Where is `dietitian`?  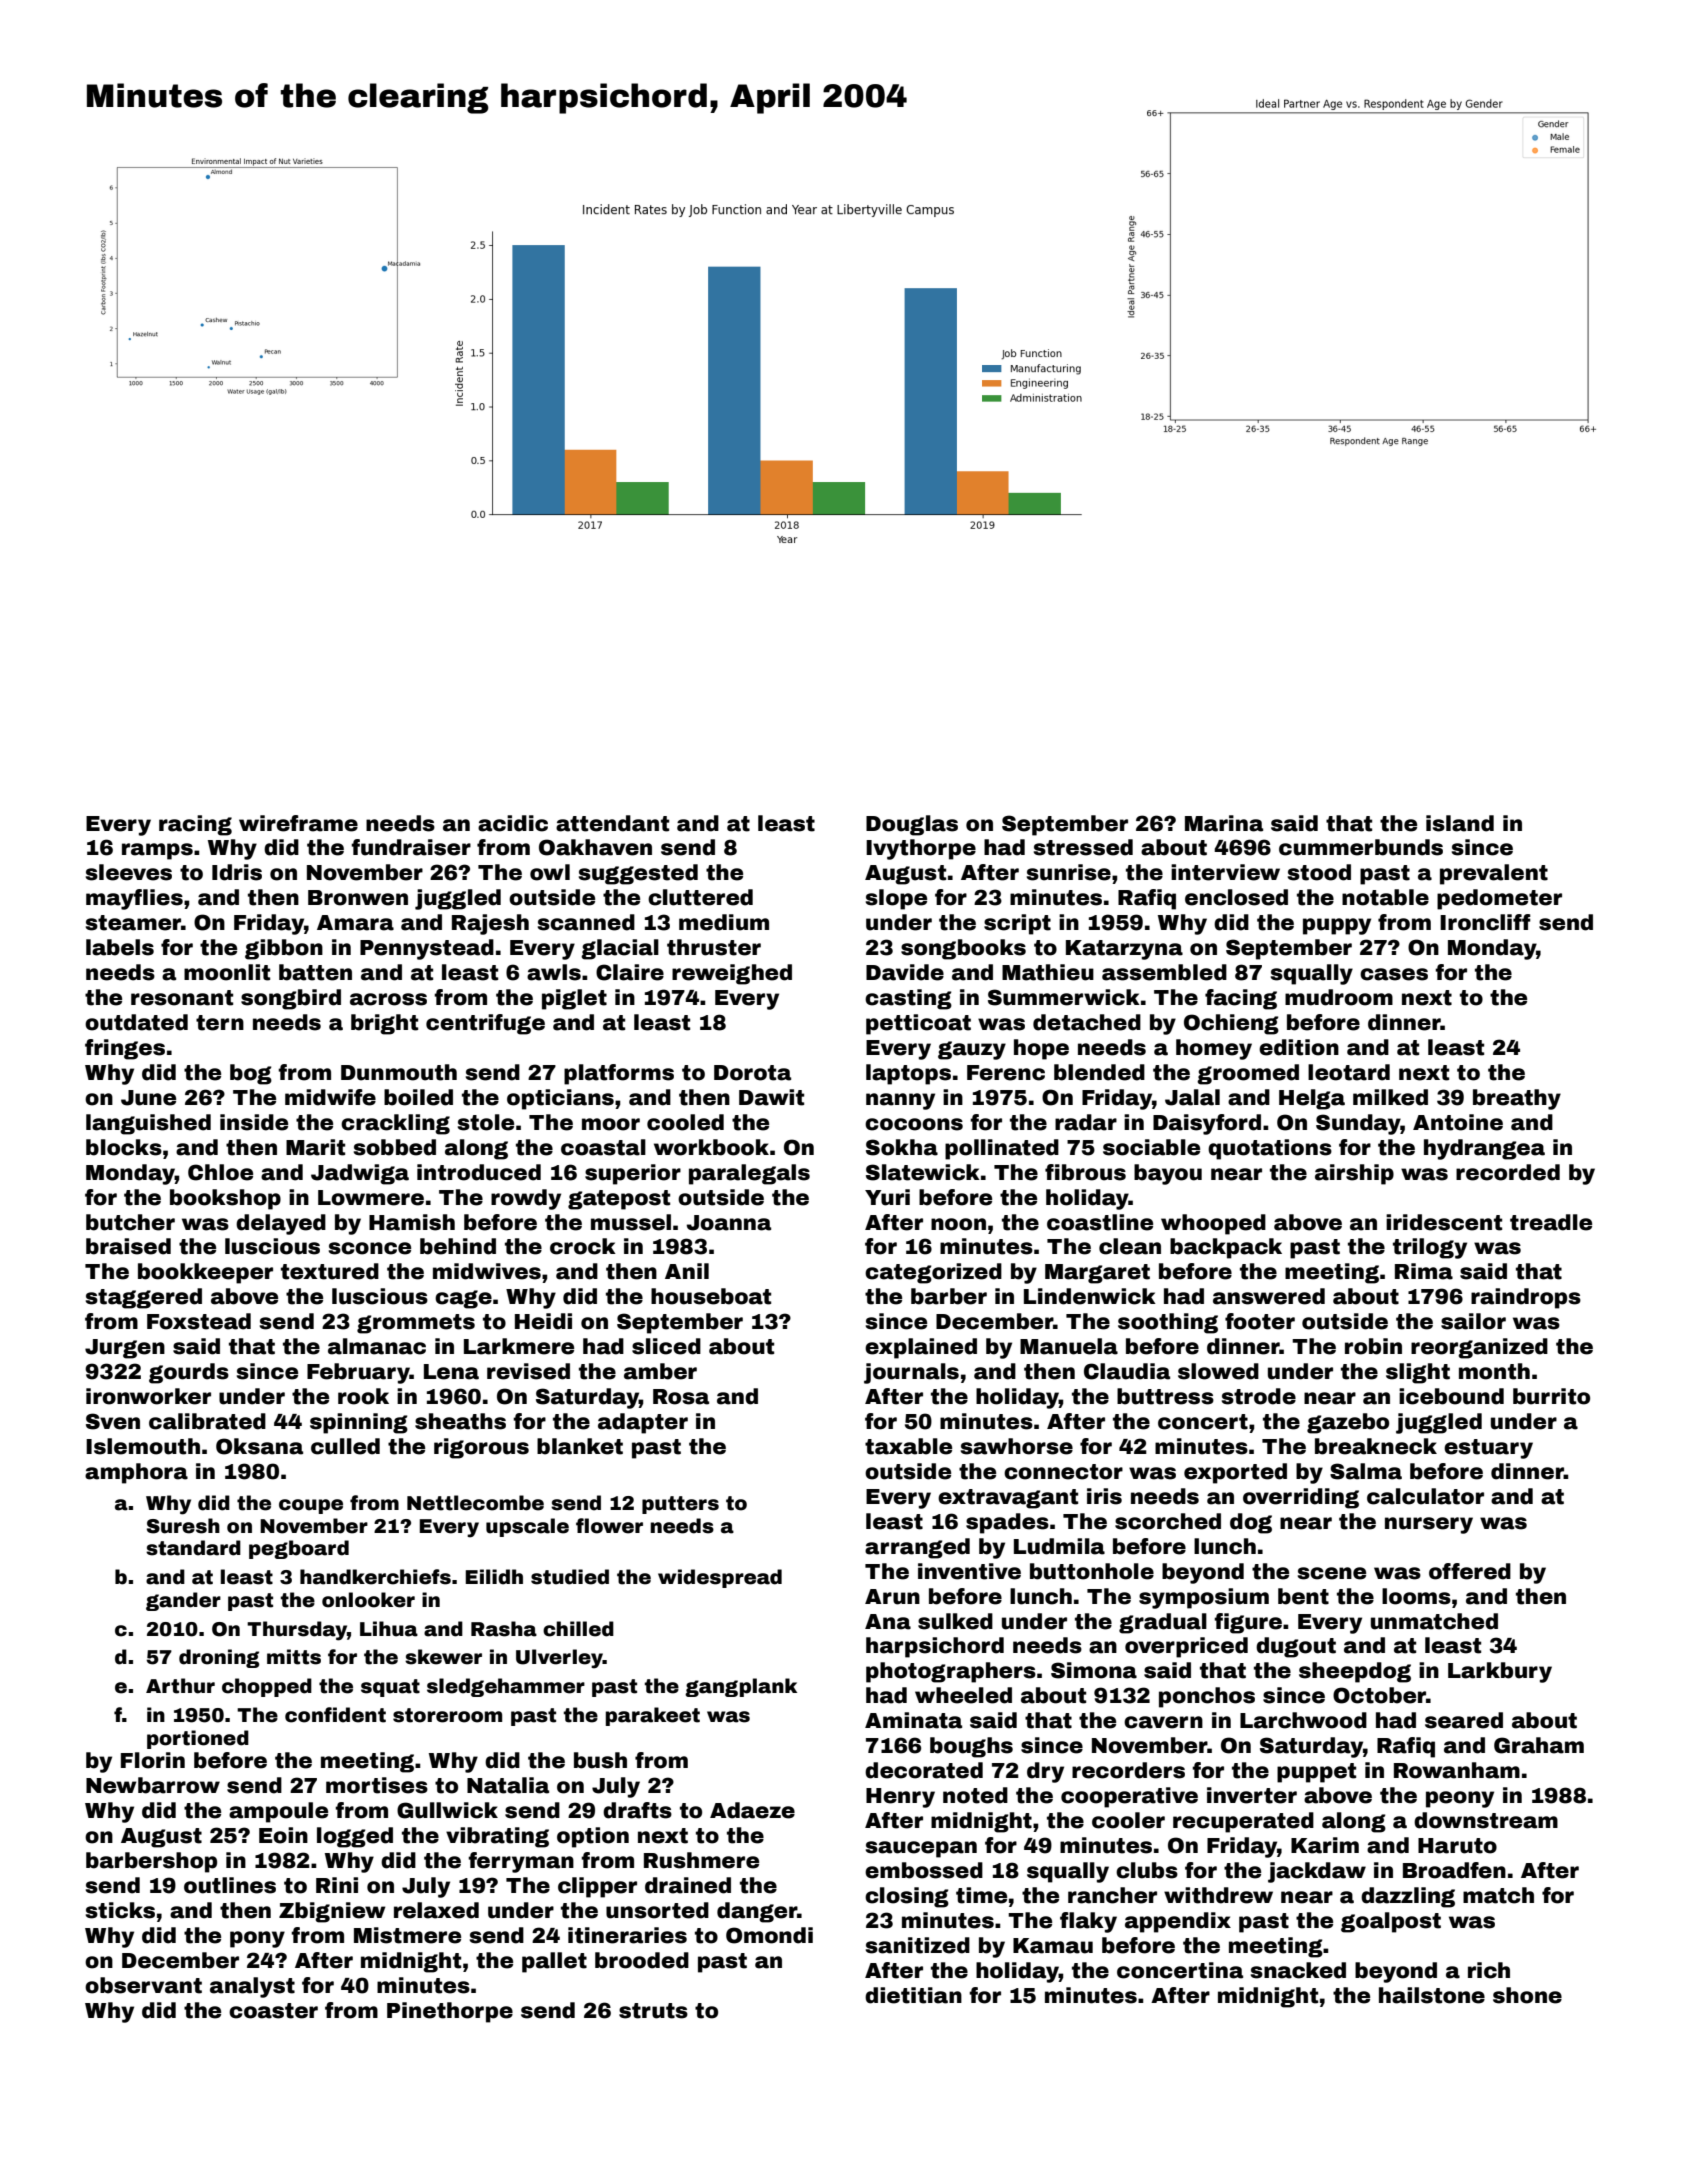 dietitian is located at coordinates (913, 1995).
